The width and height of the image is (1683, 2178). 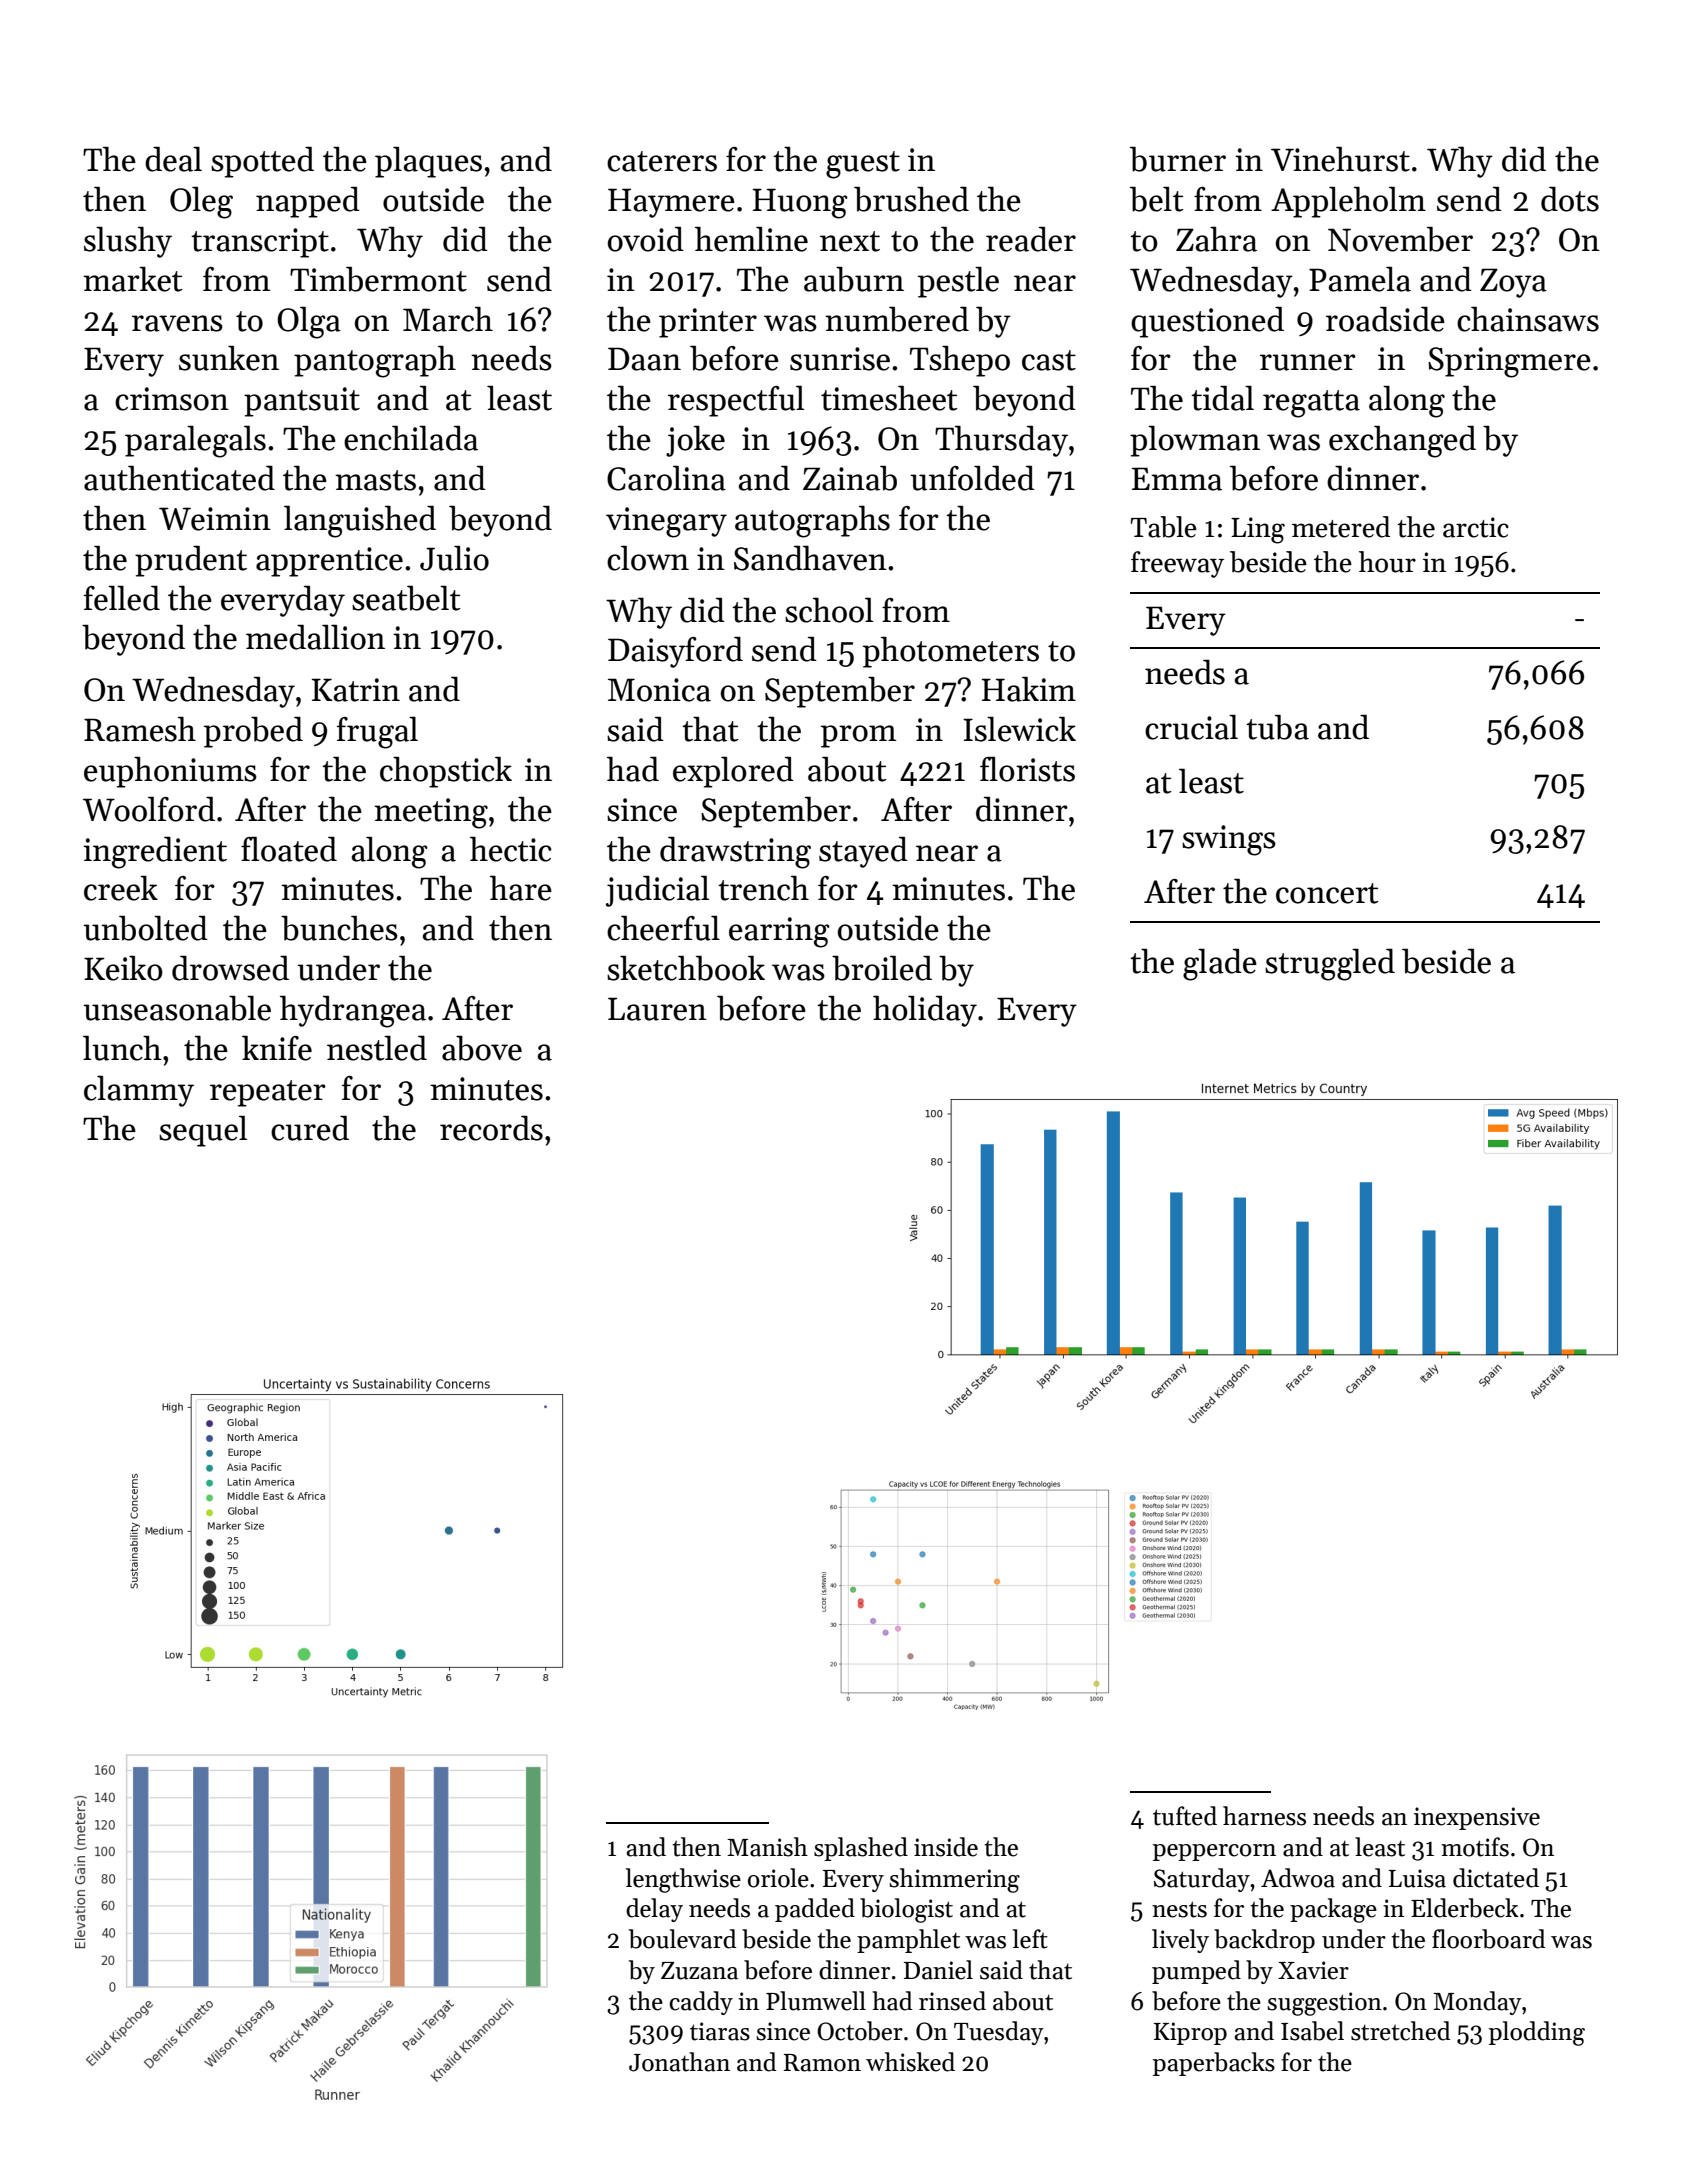 I want to click on Springmere, so click(x=1509, y=362).
